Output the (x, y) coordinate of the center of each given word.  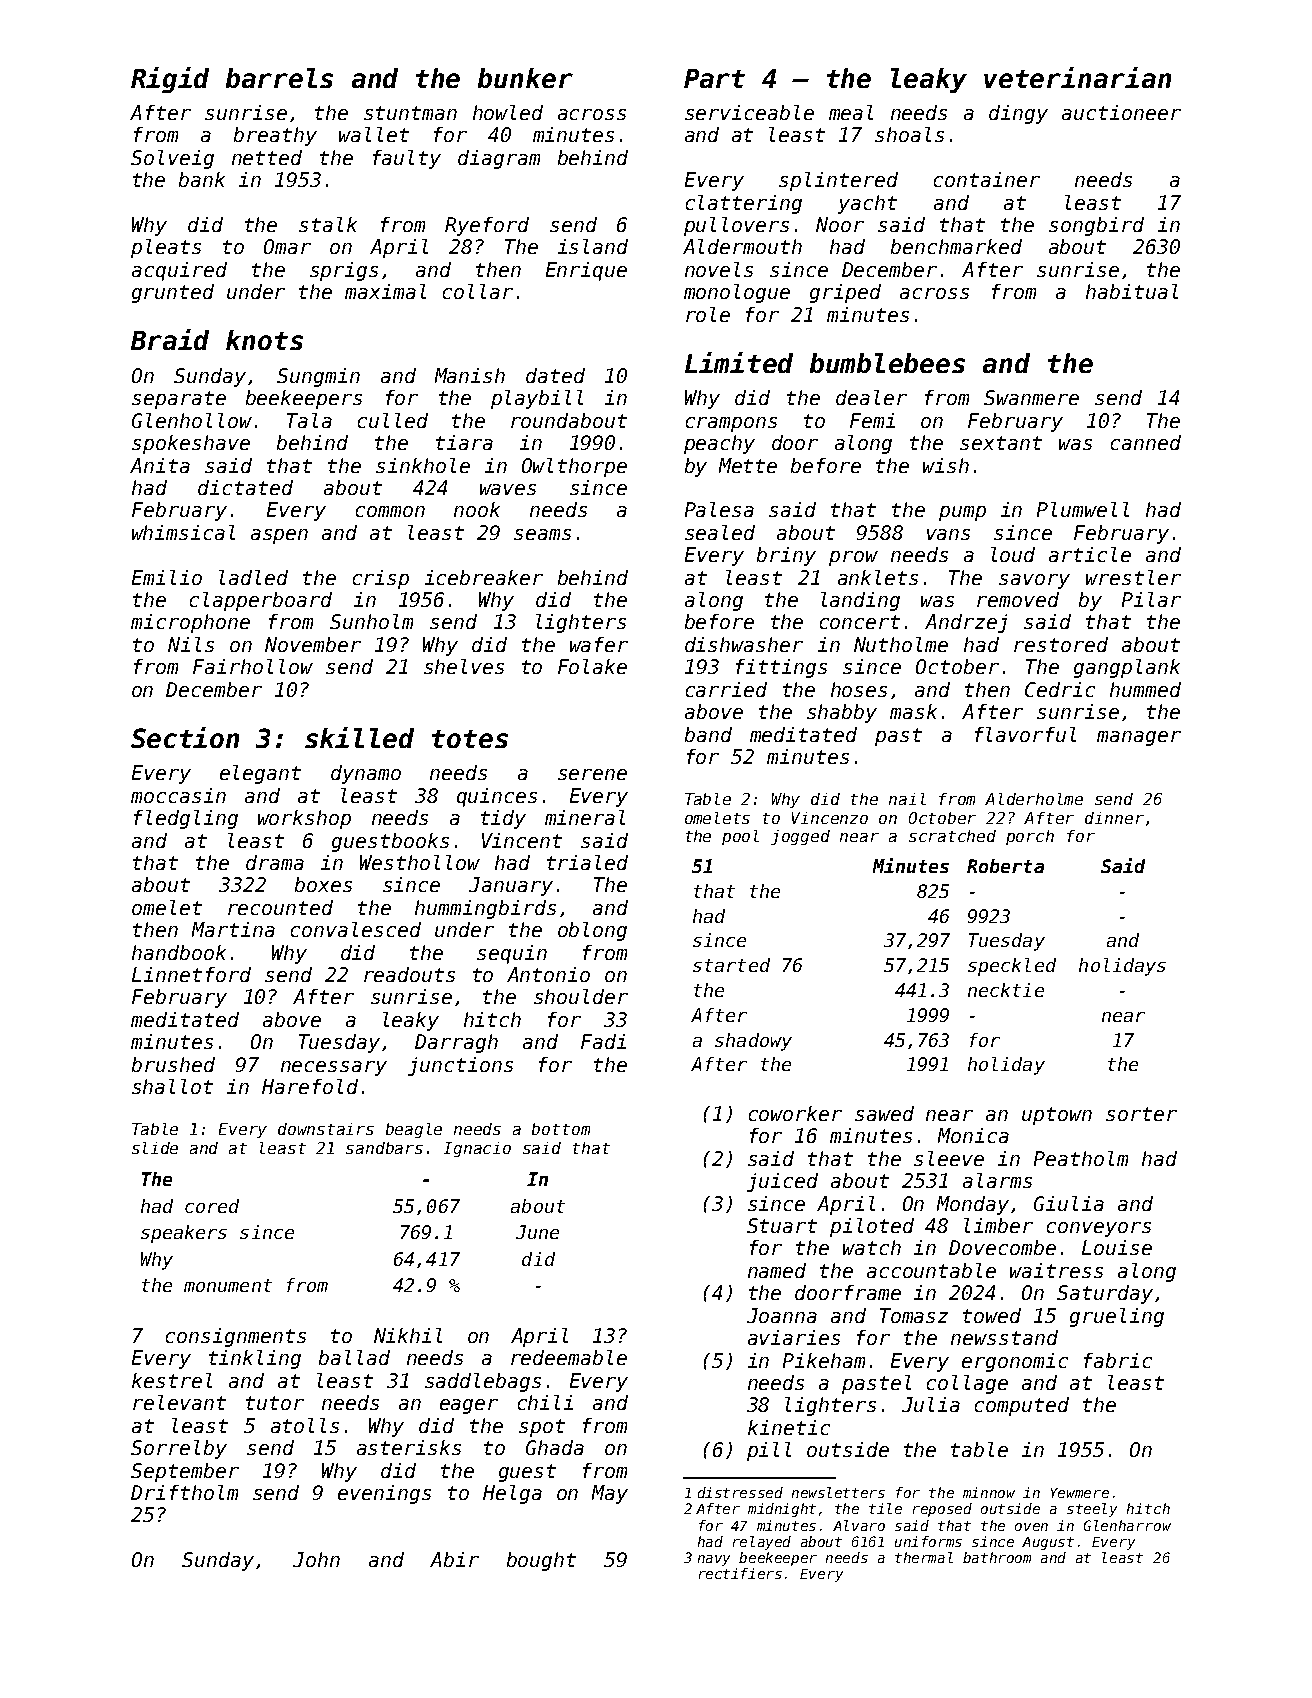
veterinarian (1077, 77)
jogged (800, 837)
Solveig (172, 159)
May (610, 1494)
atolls (305, 1425)
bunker (525, 78)
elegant (260, 774)
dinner (1114, 818)
